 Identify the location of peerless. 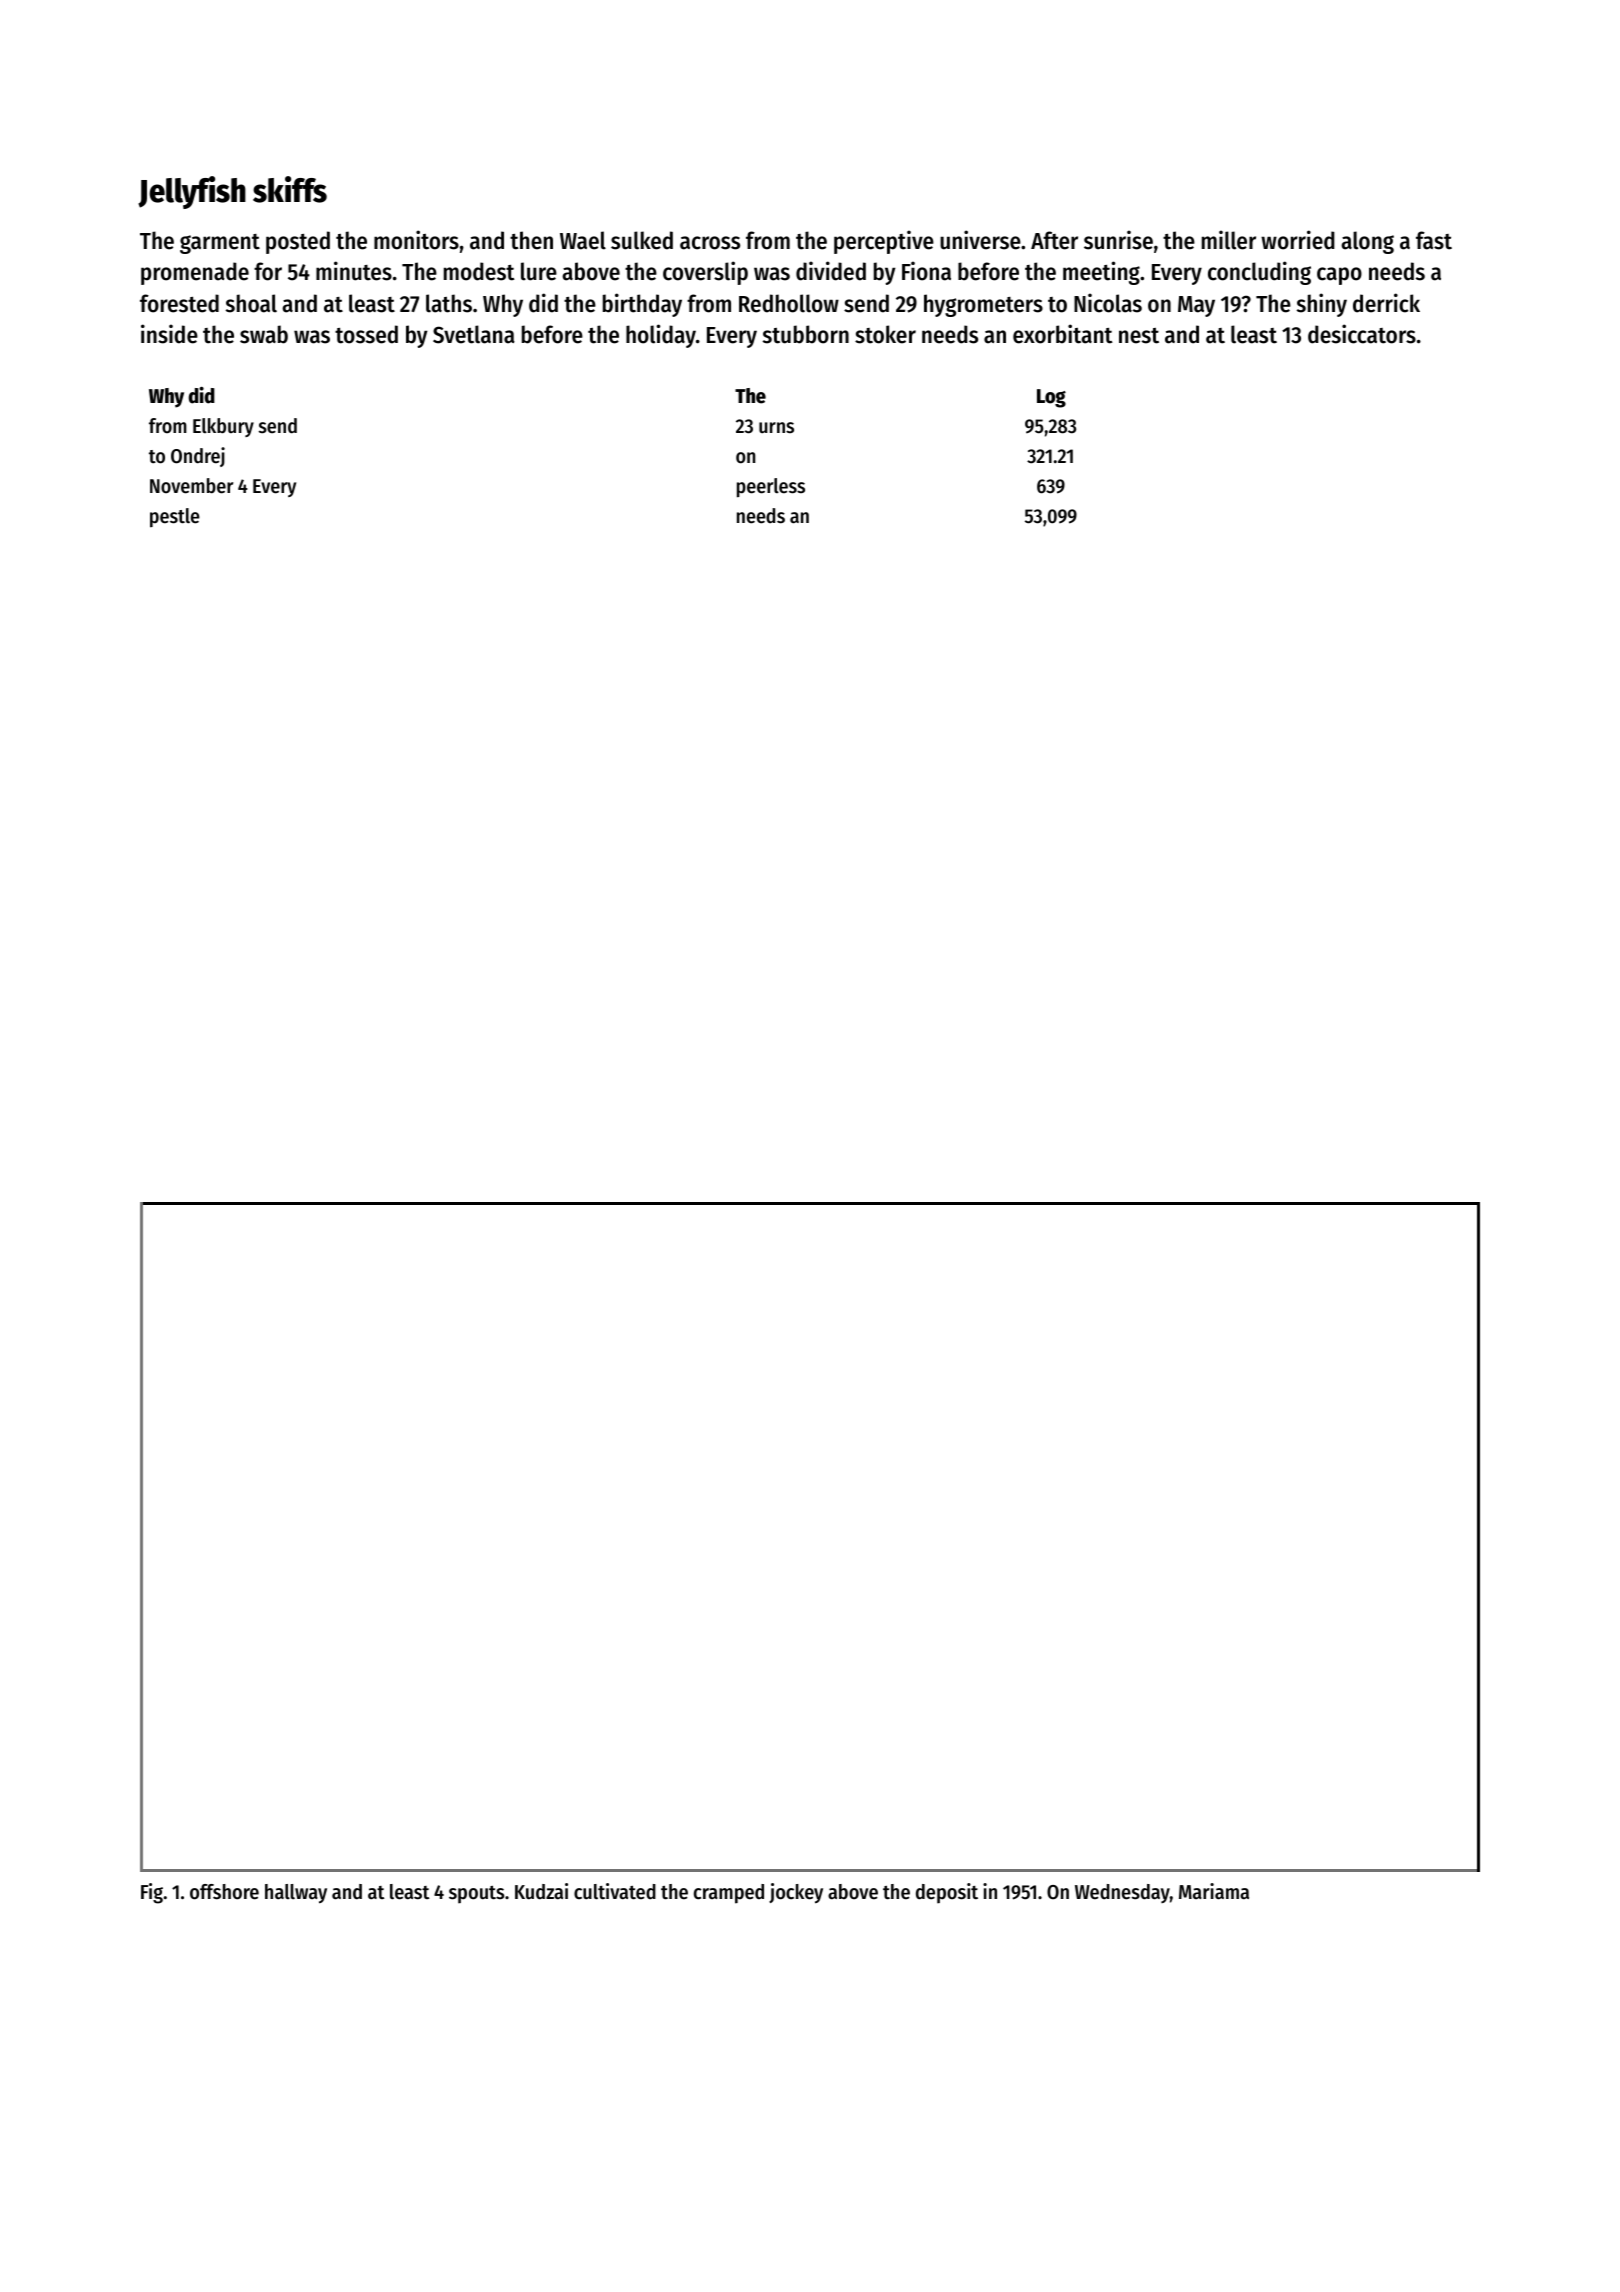
(771, 488).
